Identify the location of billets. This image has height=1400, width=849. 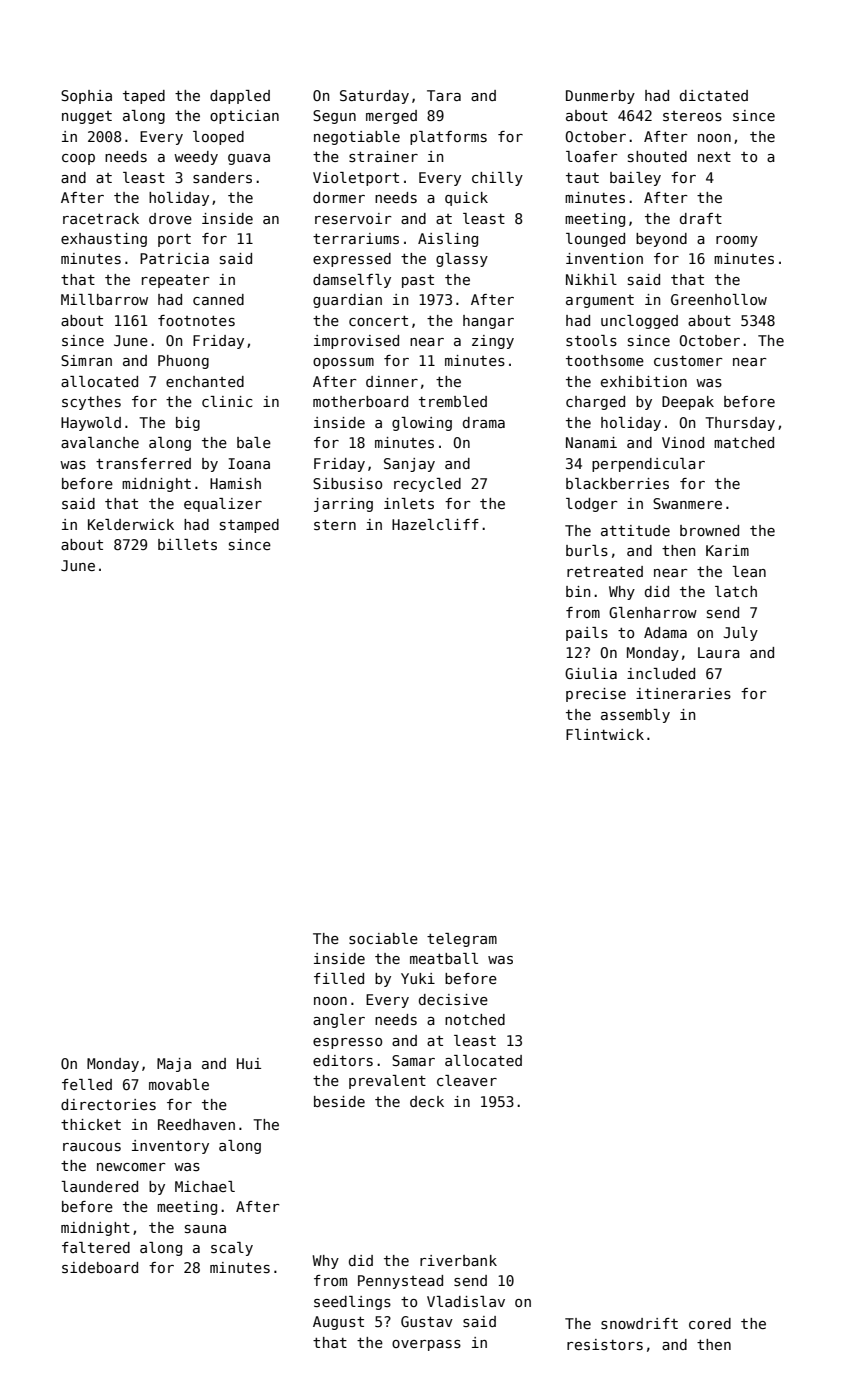
(187, 544).
